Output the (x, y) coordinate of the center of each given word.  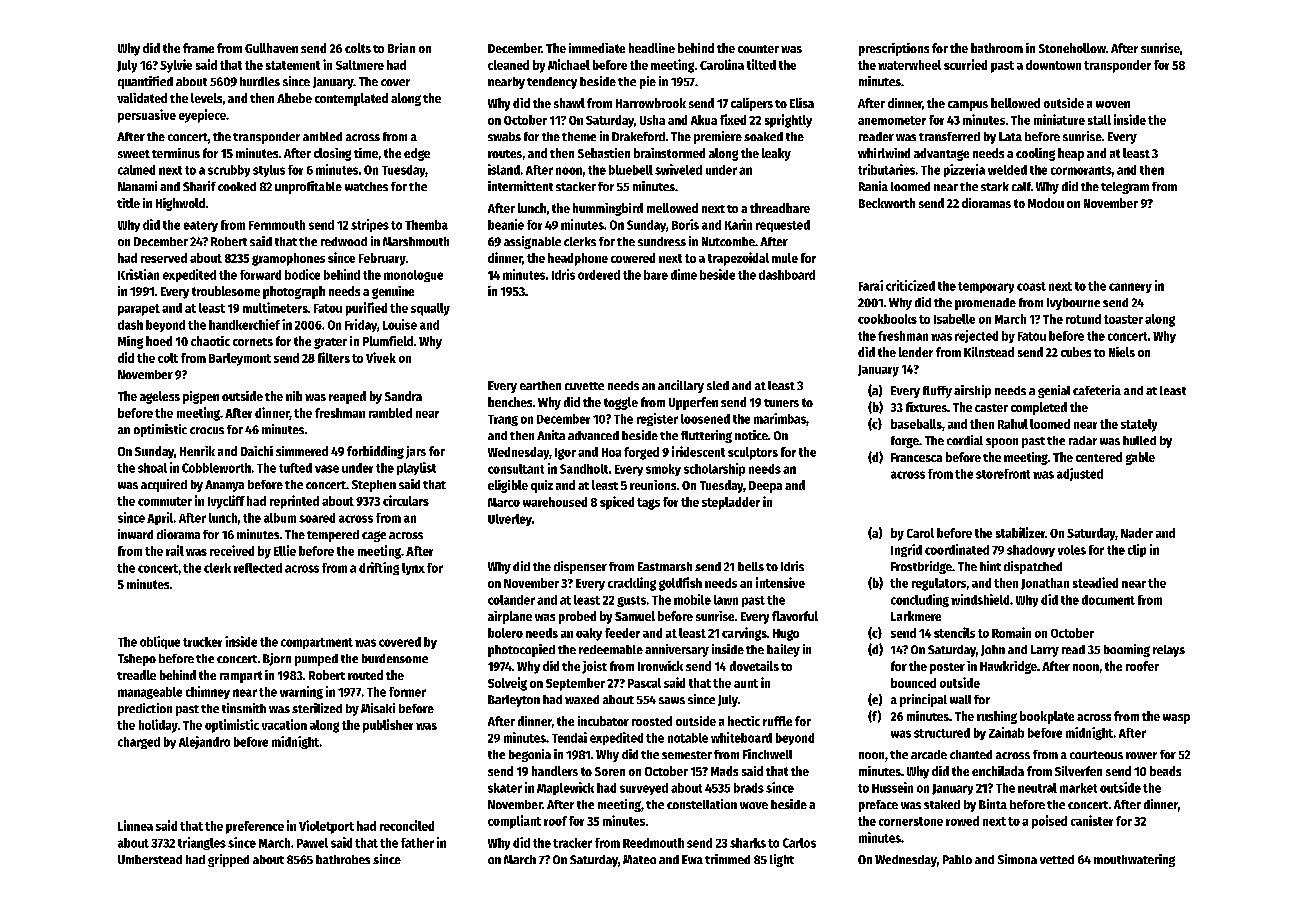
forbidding (375, 452)
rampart (241, 677)
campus (968, 106)
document (1108, 600)
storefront (1003, 474)
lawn (726, 600)
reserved (164, 258)
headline (652, 48)
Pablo (957, 859)
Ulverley (510, 520)
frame (198, 48)
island (504, 169)
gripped (228, 860)
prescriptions (894, 49)
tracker (572, 843)
